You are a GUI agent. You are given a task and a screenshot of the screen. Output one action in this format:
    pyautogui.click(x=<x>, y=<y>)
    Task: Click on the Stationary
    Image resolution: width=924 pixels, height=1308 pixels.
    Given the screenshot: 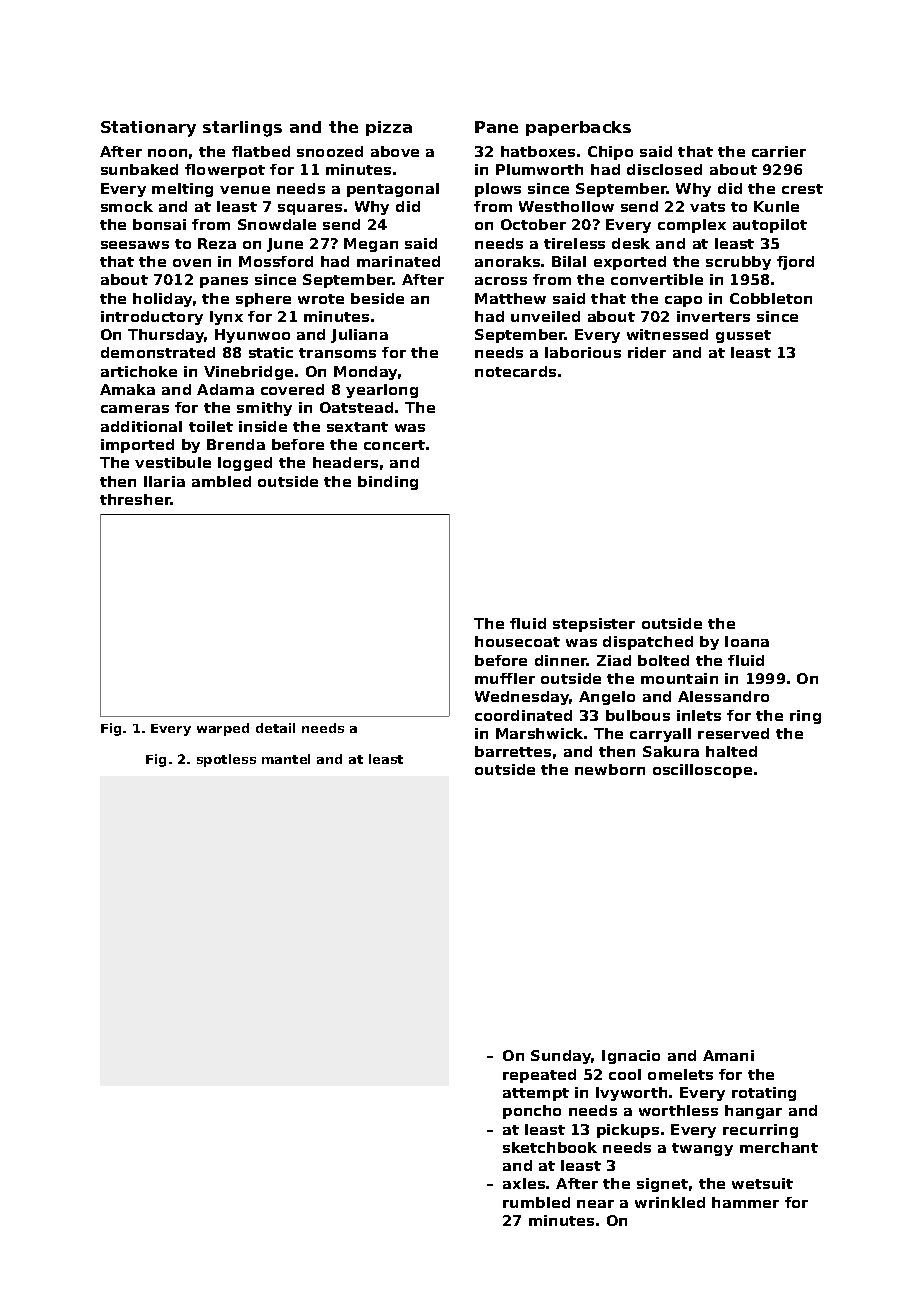 What is the action you would take?
    pyautogui.click(x=148, y=129)
